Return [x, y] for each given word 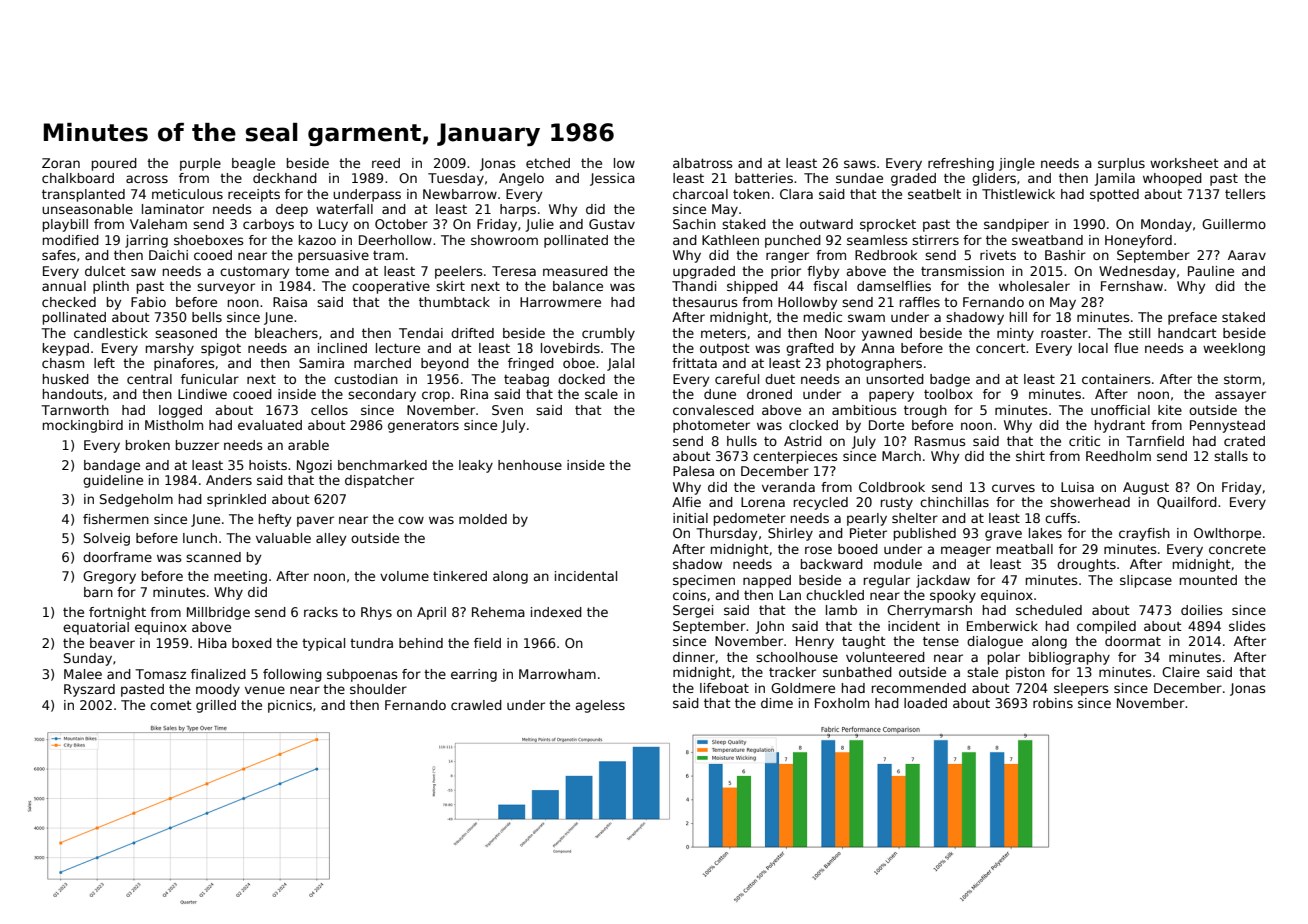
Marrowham [557, 674]
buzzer [197, 445]
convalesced [713, 410]
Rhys [376, 613]
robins [1053, 703]
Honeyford [1138, 241]
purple [200, 164]
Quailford [1187, 503]
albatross [703, 163]
